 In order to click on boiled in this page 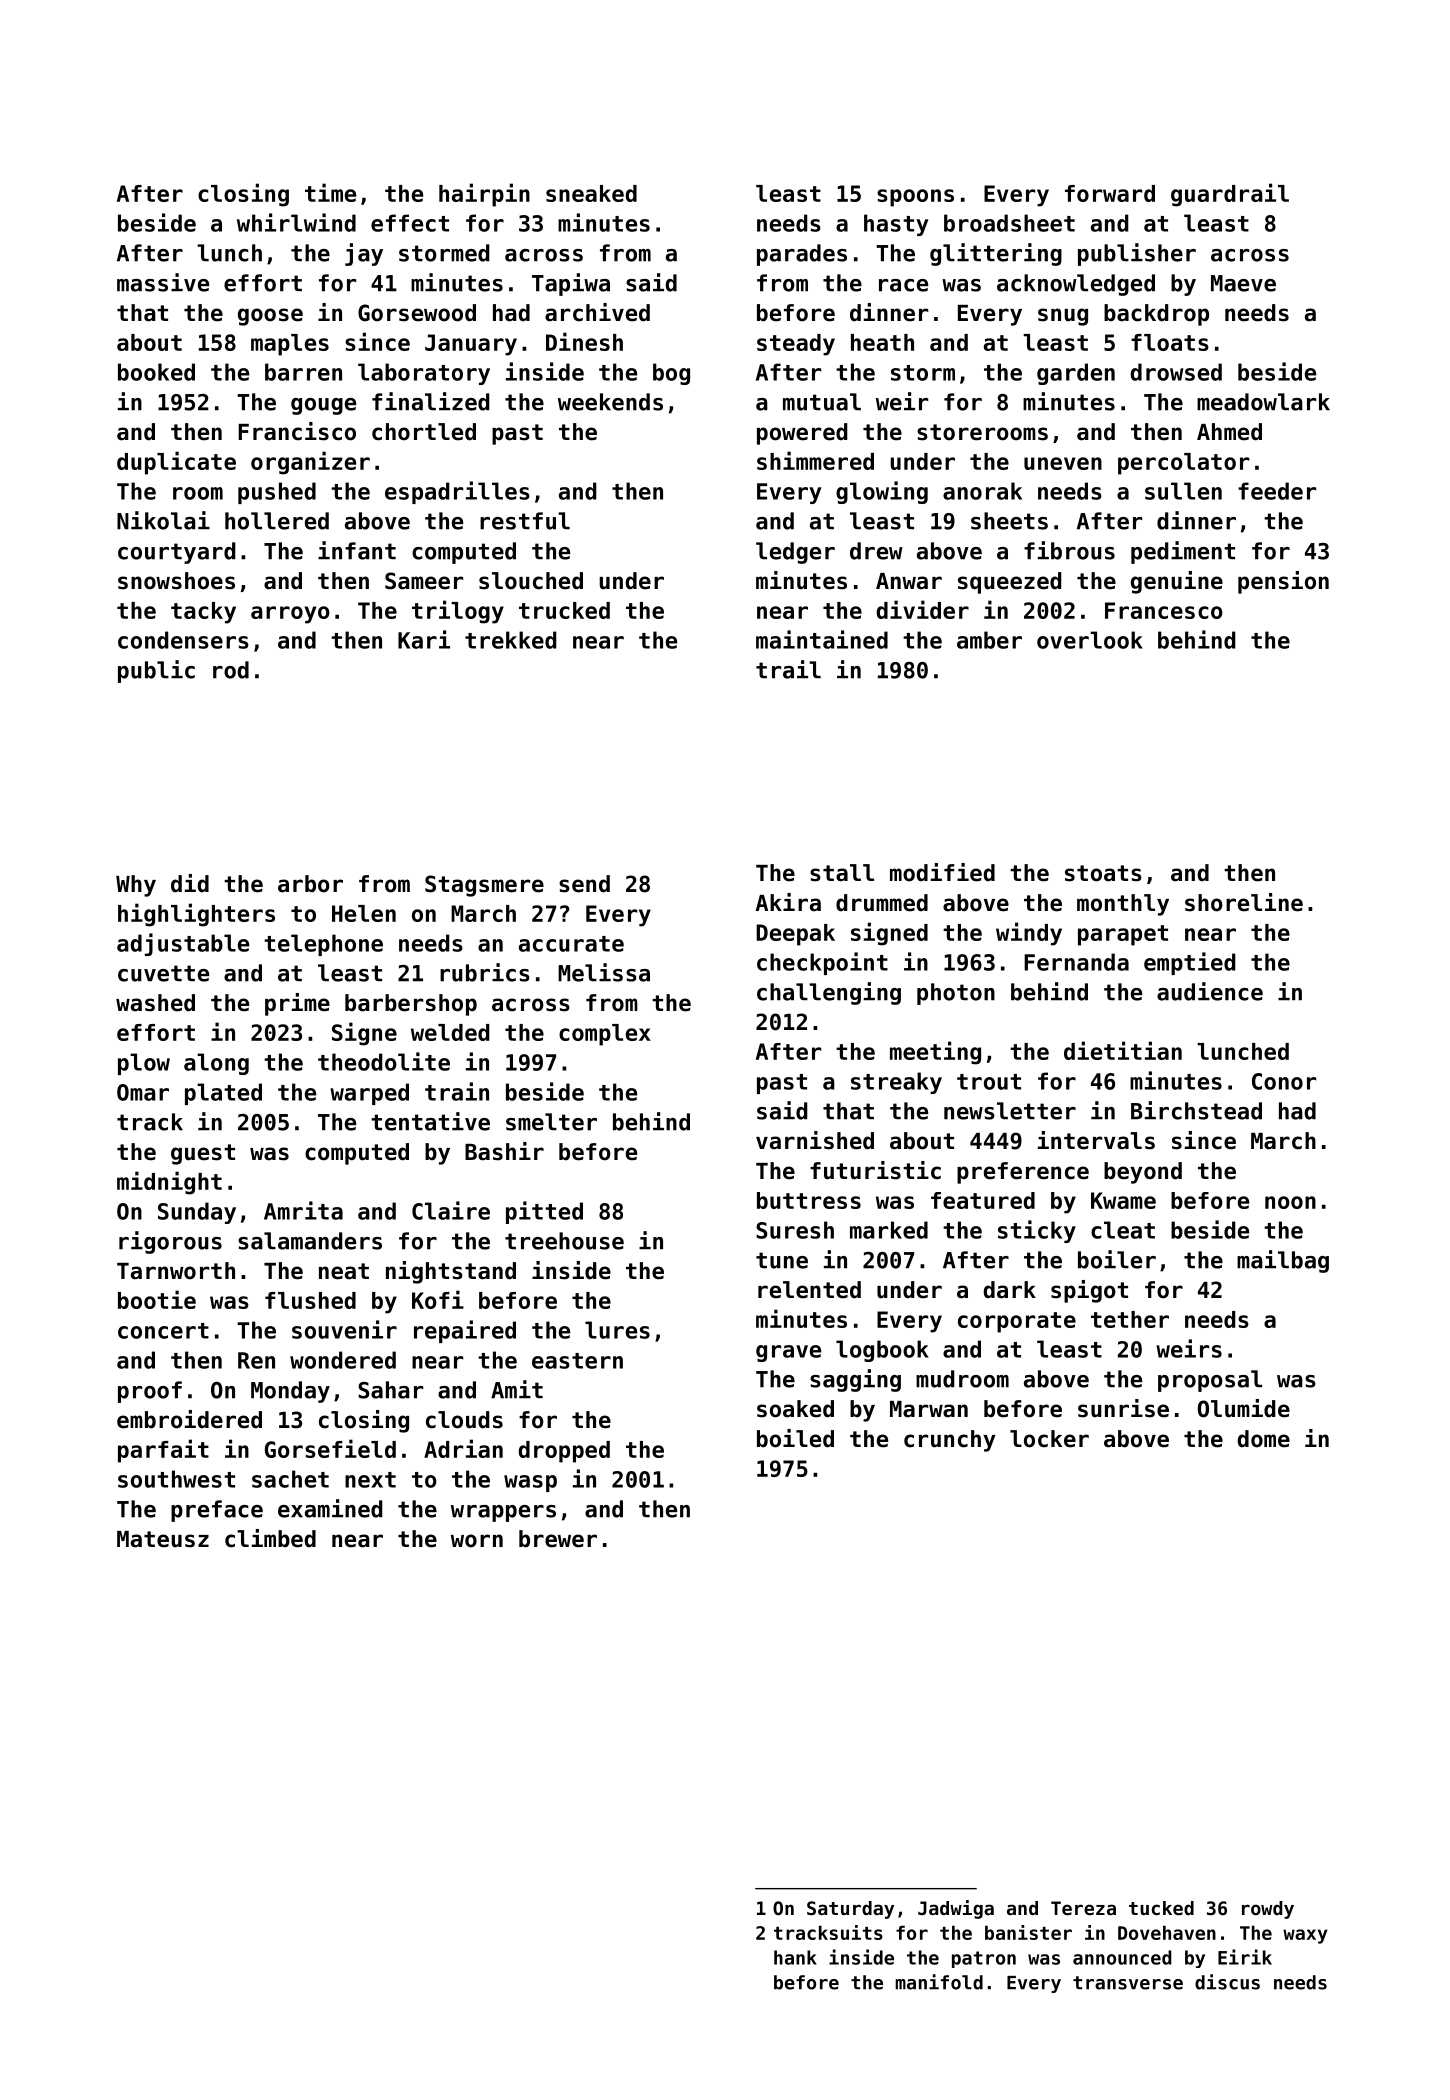, I will do `click(795, 1438)`.
